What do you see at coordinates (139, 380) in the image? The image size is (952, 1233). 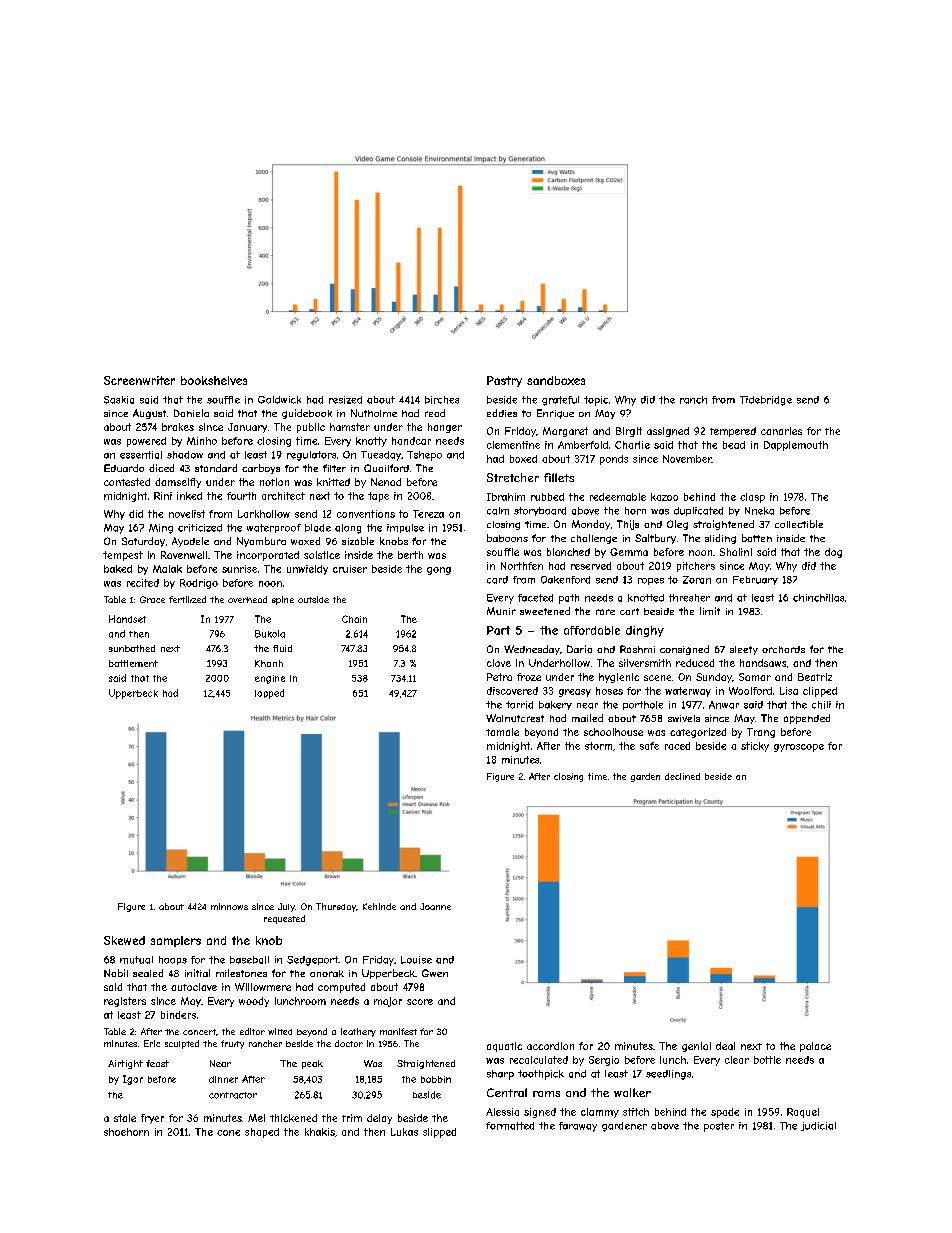 I see `Screenwriter` at bounding box center [139, 380].
